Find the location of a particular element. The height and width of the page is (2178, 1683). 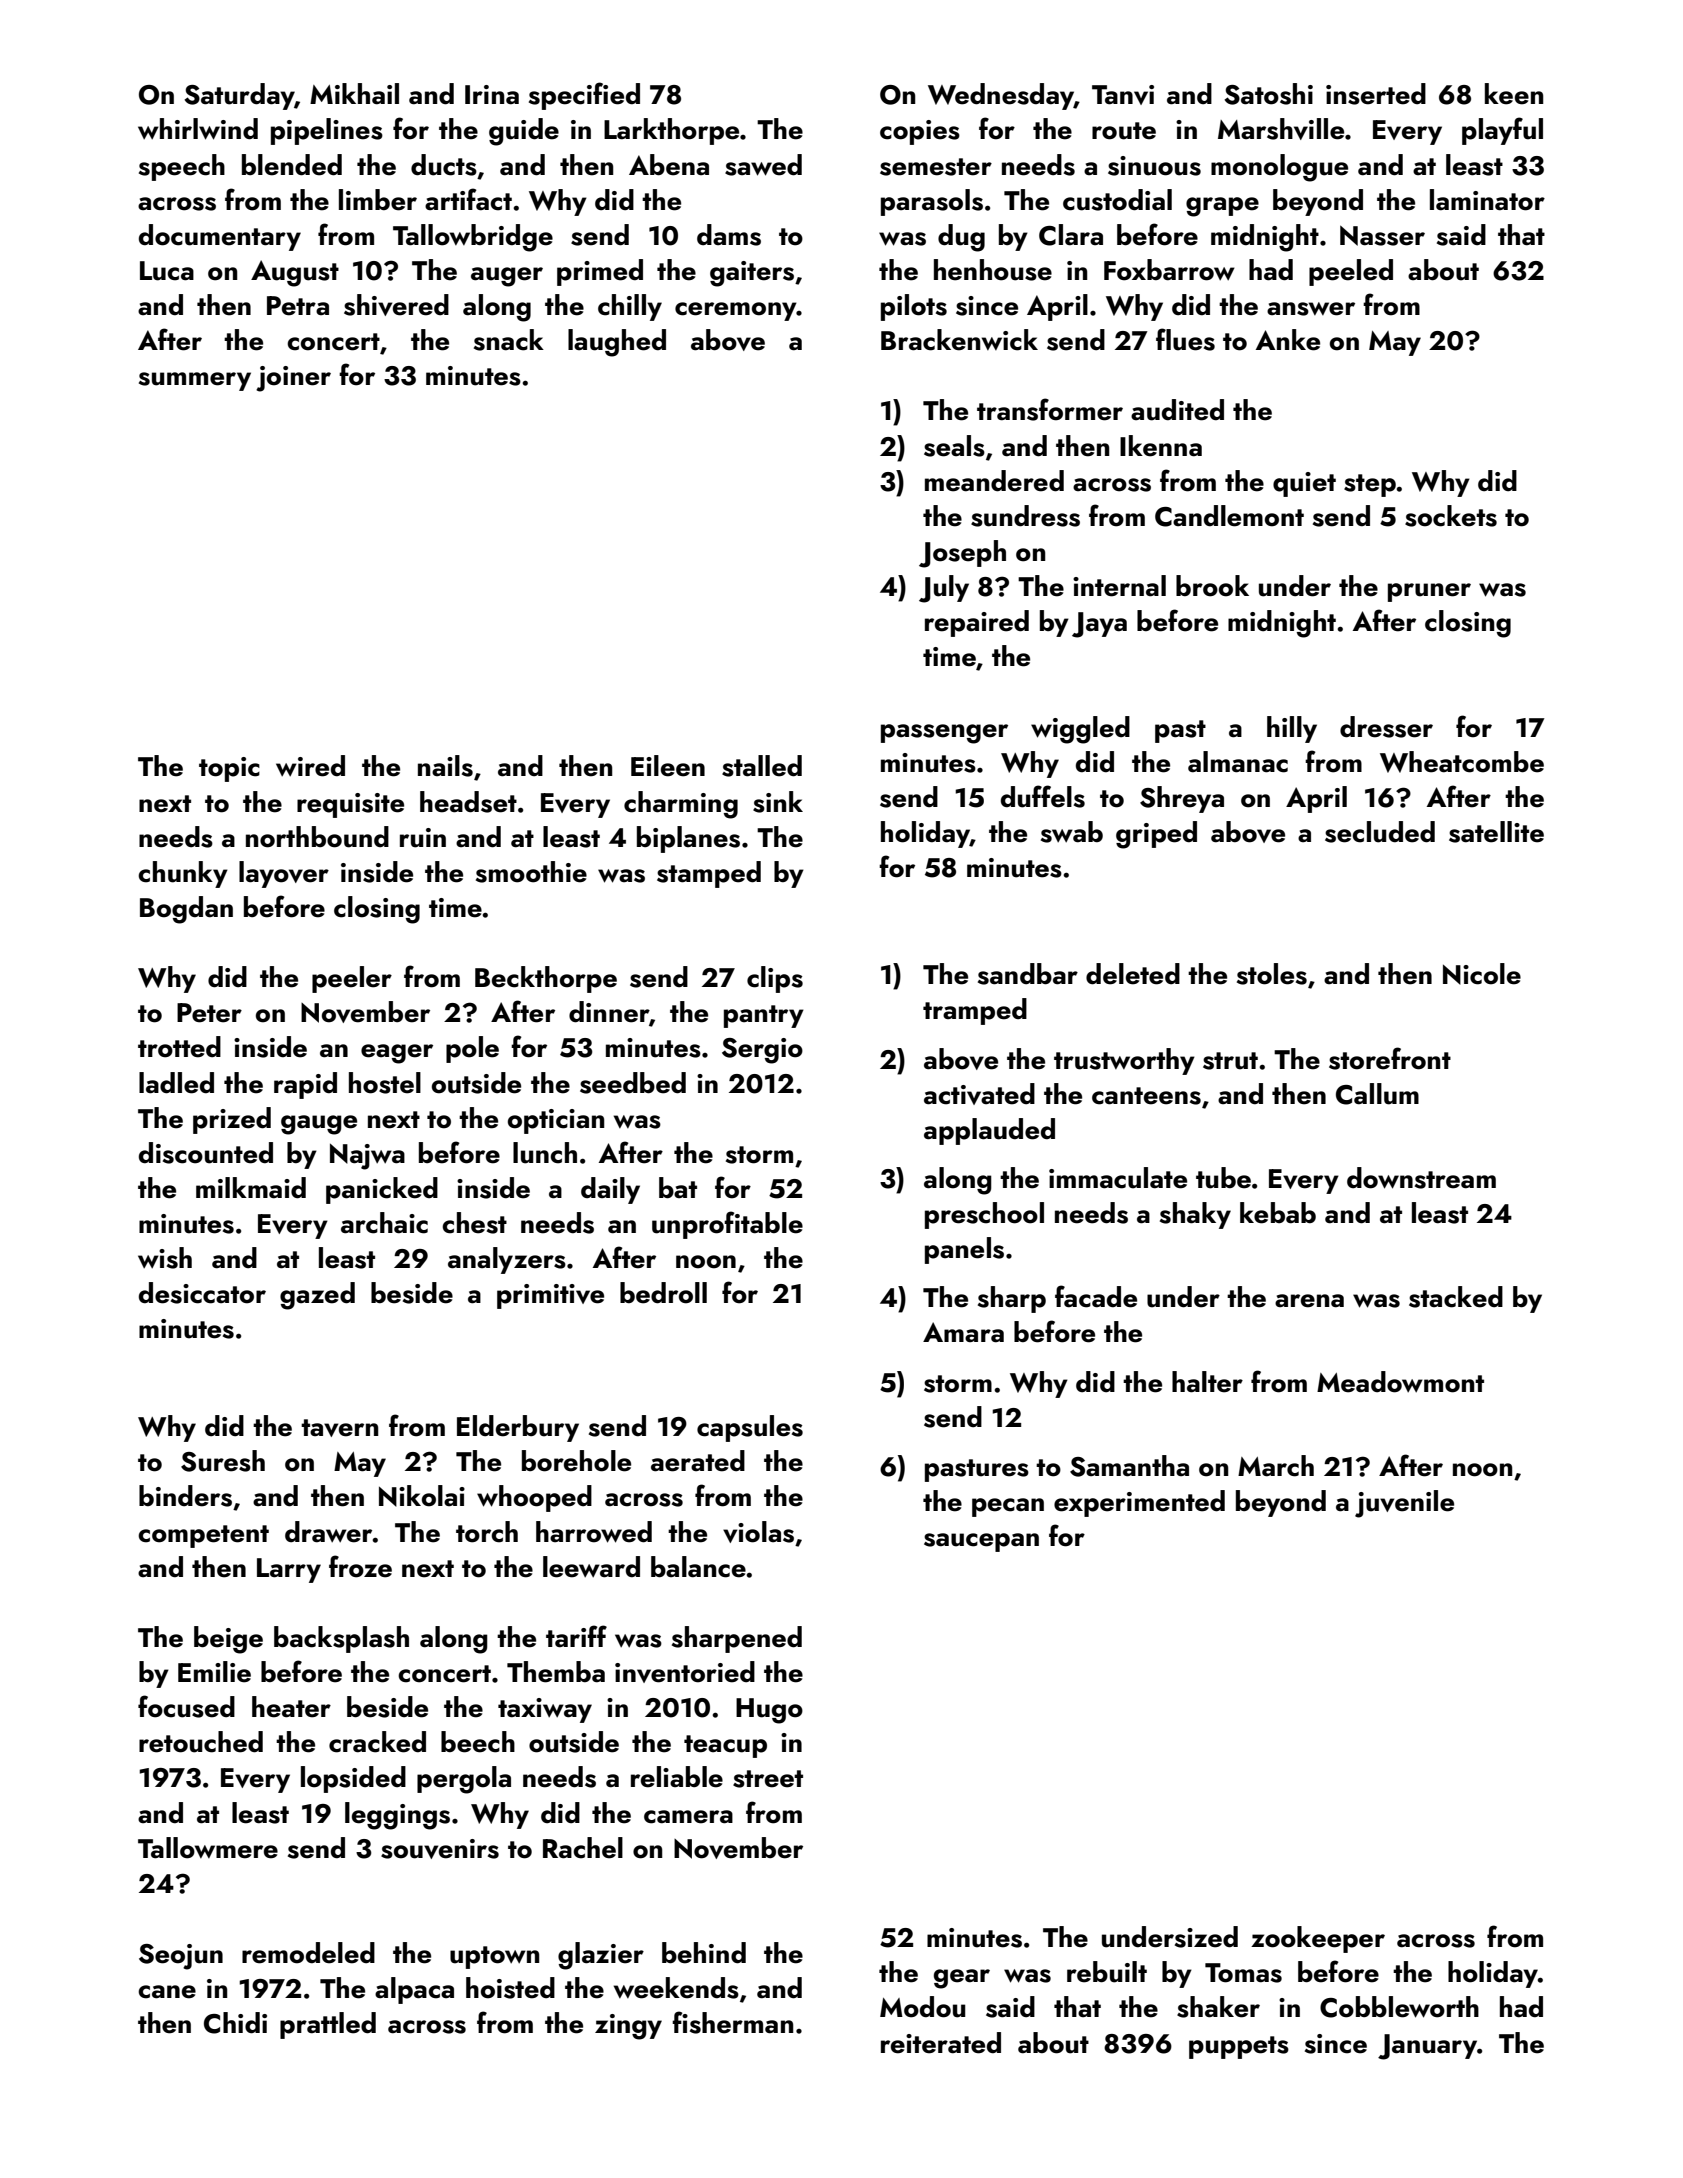

hoisted is located at coordinates (510, 1988).
